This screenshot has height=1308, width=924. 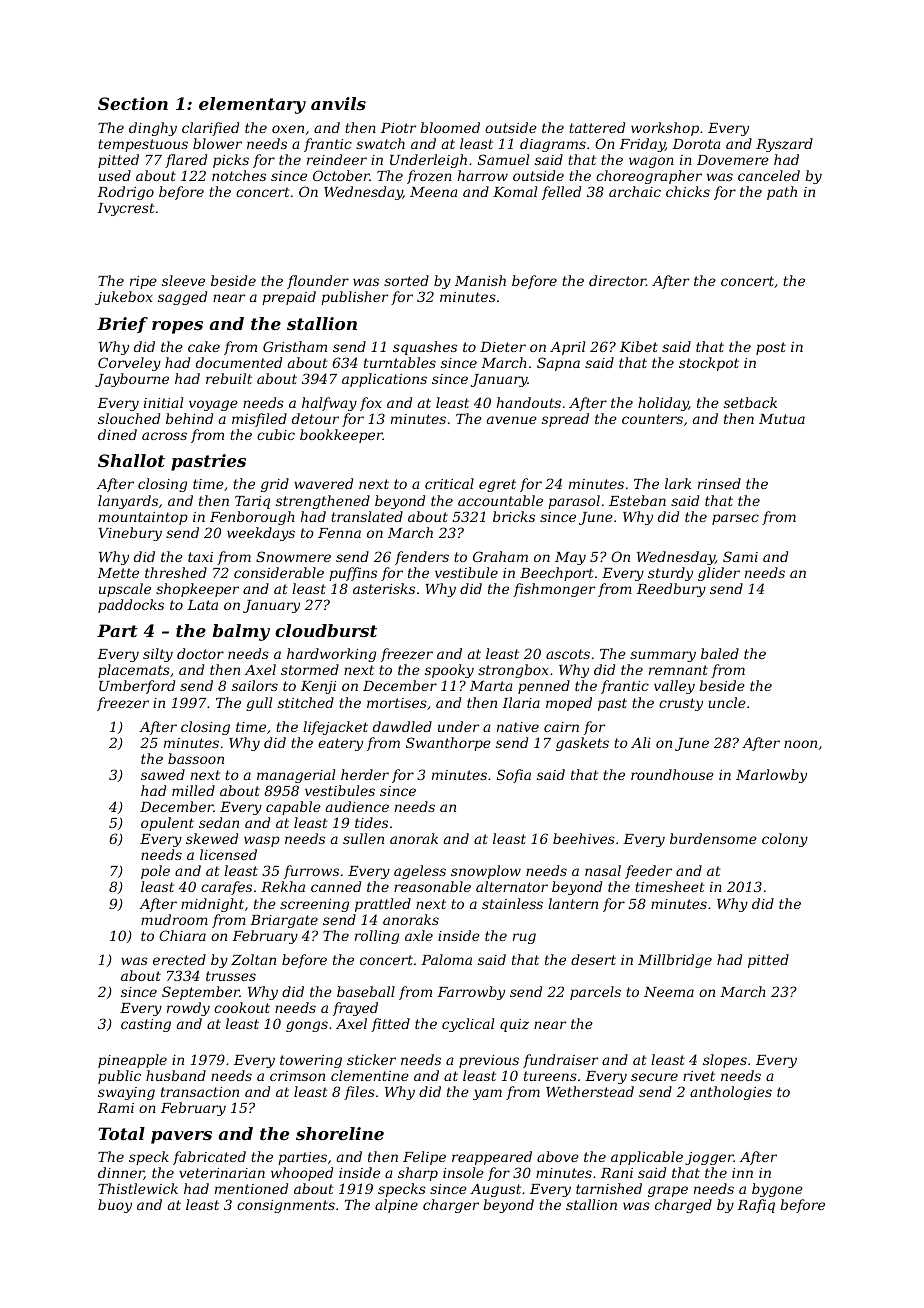 I want to click on axle, so click(x=419, y=935).
